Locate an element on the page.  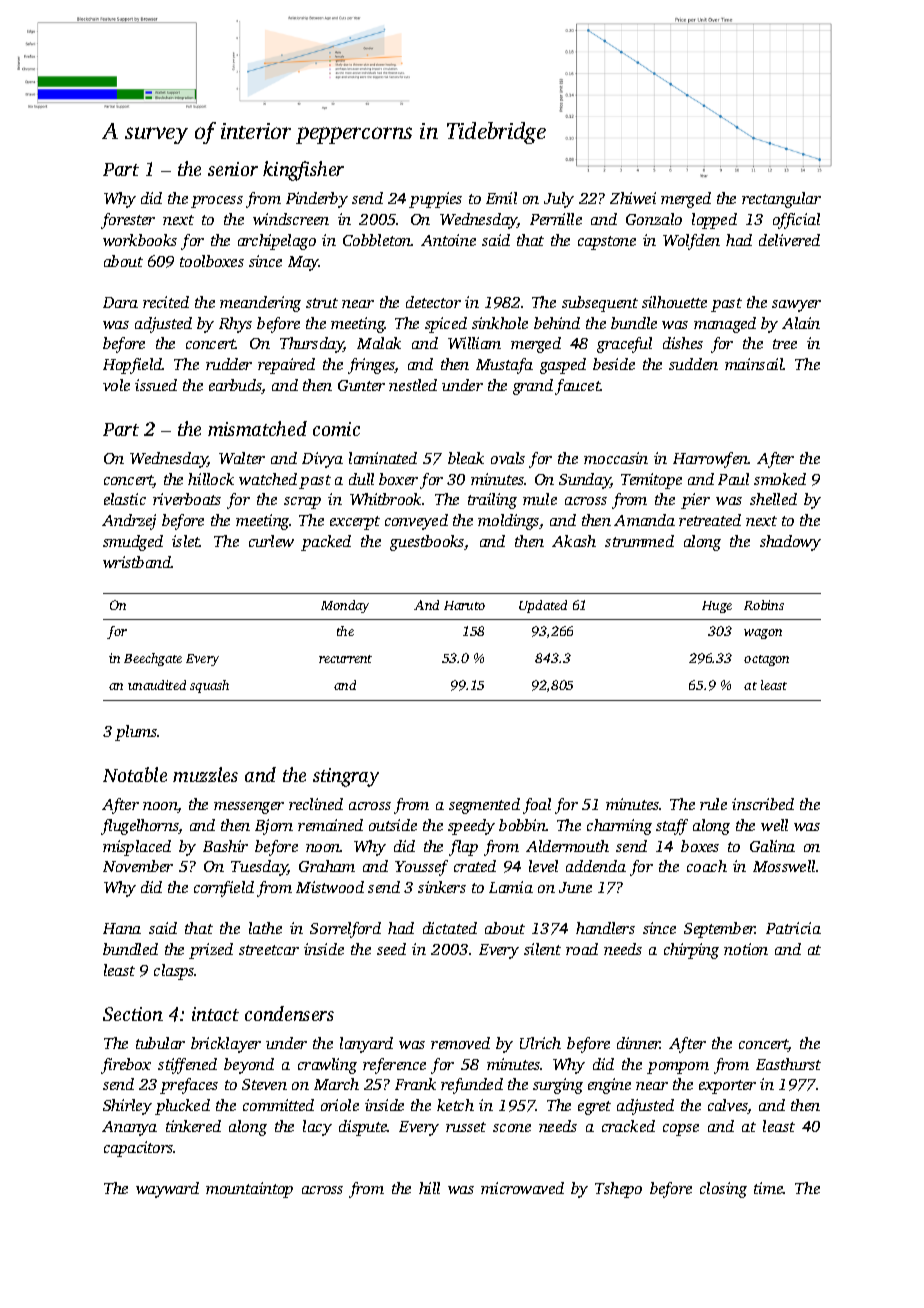
dinner is located at coordinates (639, 1043).
